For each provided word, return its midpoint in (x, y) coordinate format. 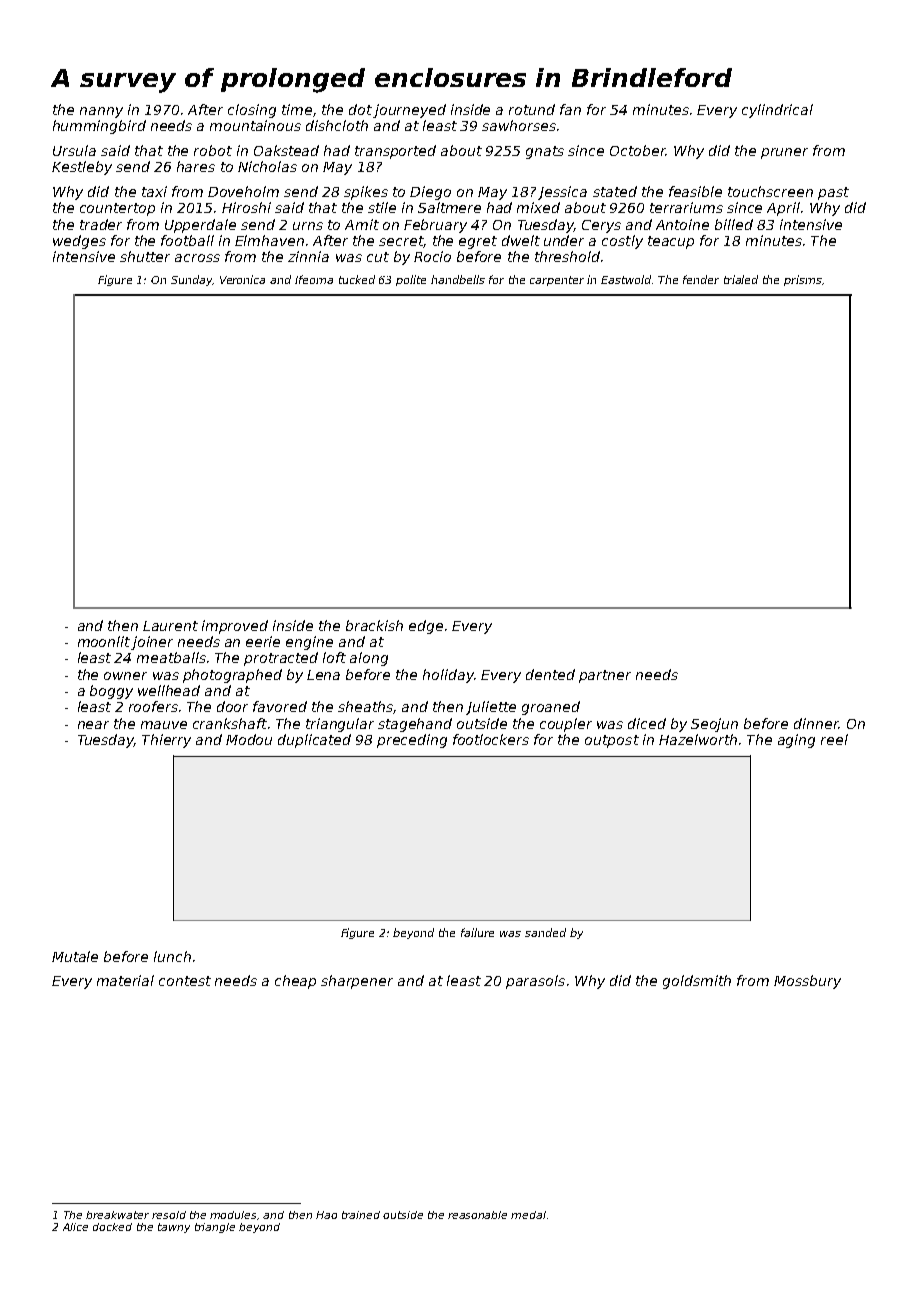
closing (252, 111)
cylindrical (777, 111)
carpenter (557, 281)
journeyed (409, 111)
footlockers (491, 739)
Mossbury (807, 982)
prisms (803, 280)
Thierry (166, 741)
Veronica (242, 279)
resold (169, 1215)
